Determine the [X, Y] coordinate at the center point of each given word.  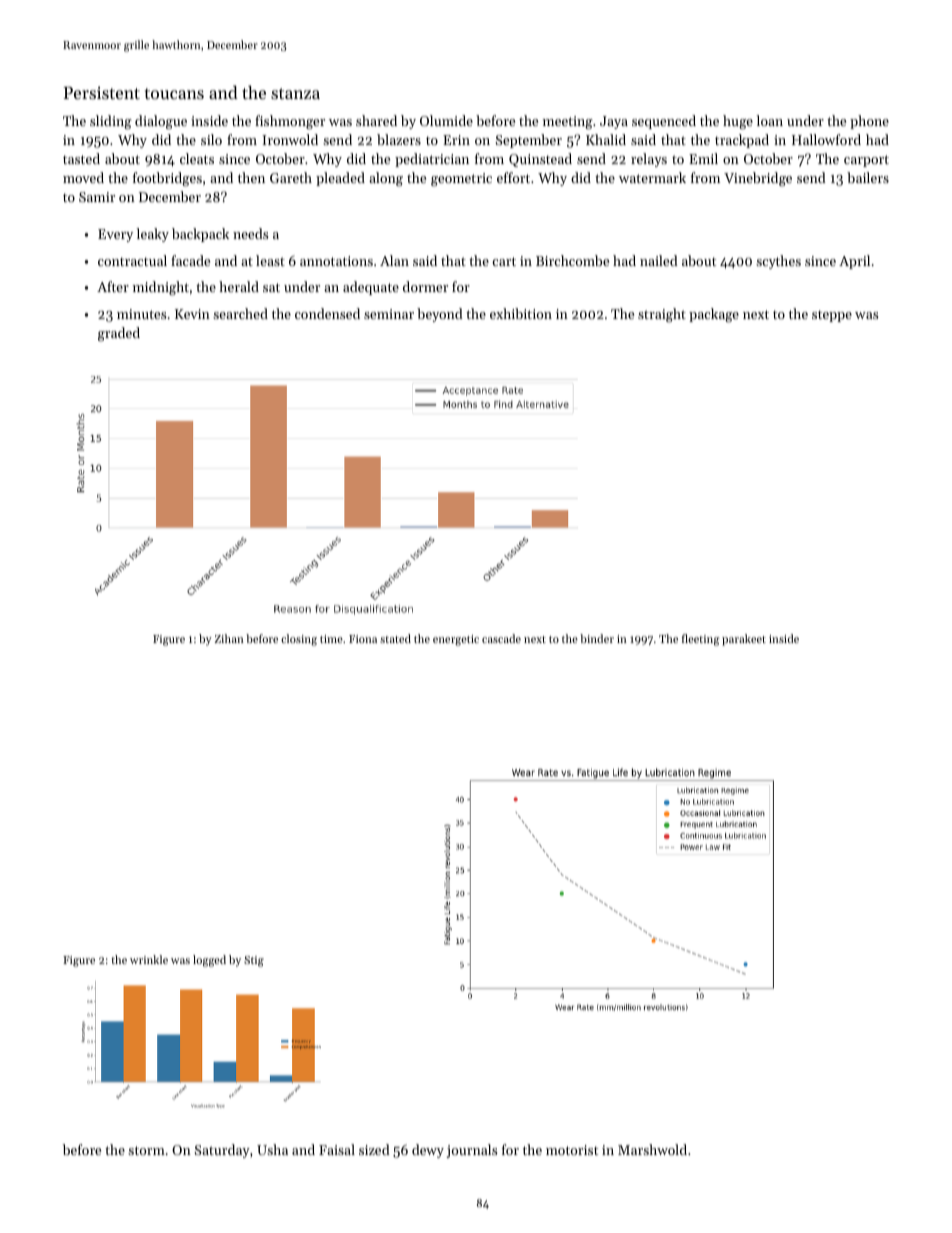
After [113, 286]
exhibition [521, 313]
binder [597, 638]
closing [299, 640]
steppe [832, 316]
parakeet [744, 640]
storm [146, 1150]
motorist [572, 1150]
